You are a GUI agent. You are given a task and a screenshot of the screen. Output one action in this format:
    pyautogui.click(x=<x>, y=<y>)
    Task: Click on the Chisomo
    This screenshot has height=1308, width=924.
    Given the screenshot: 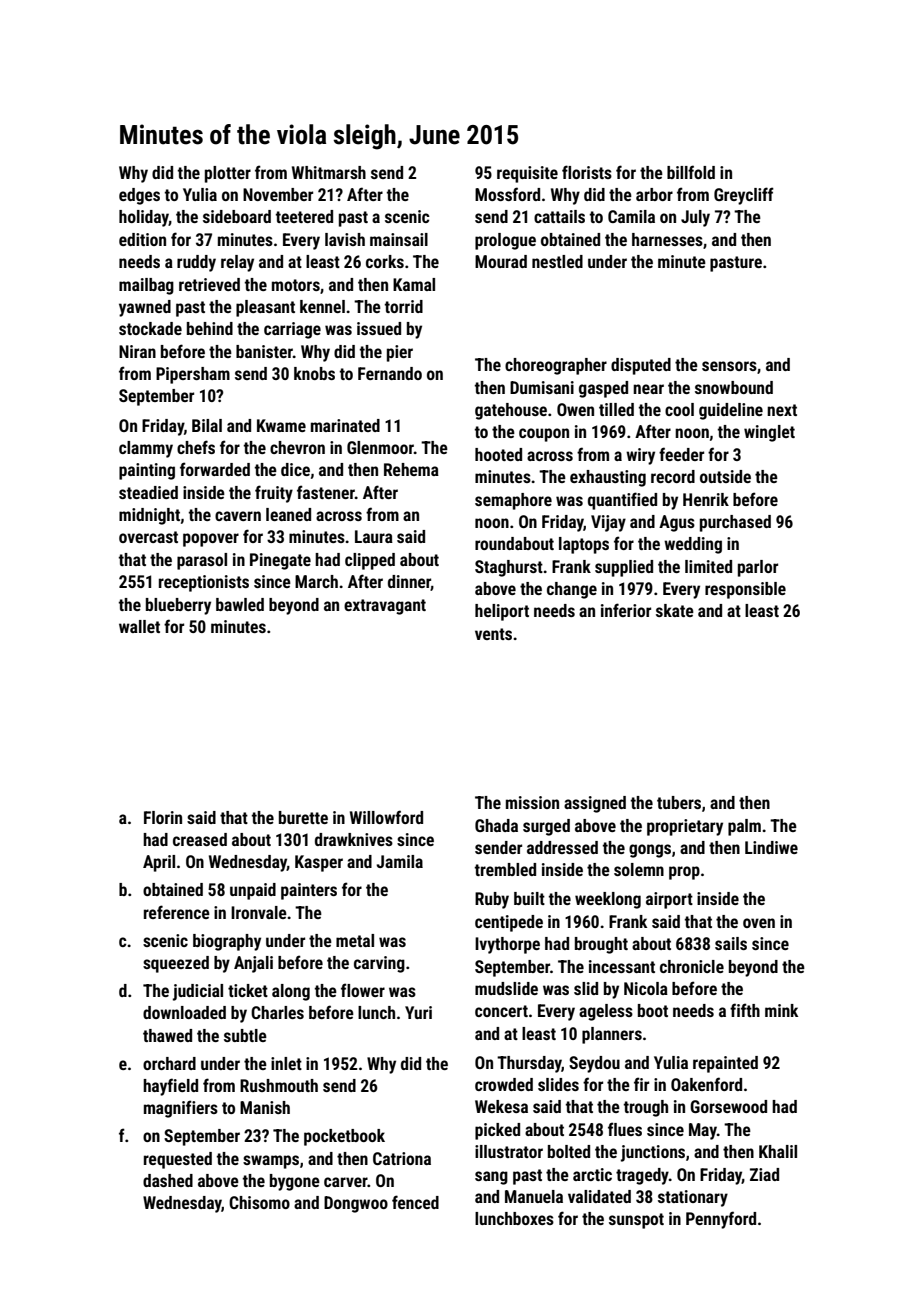 What is the action you would take?
    pyautogui.click(x=259, y=1202)
